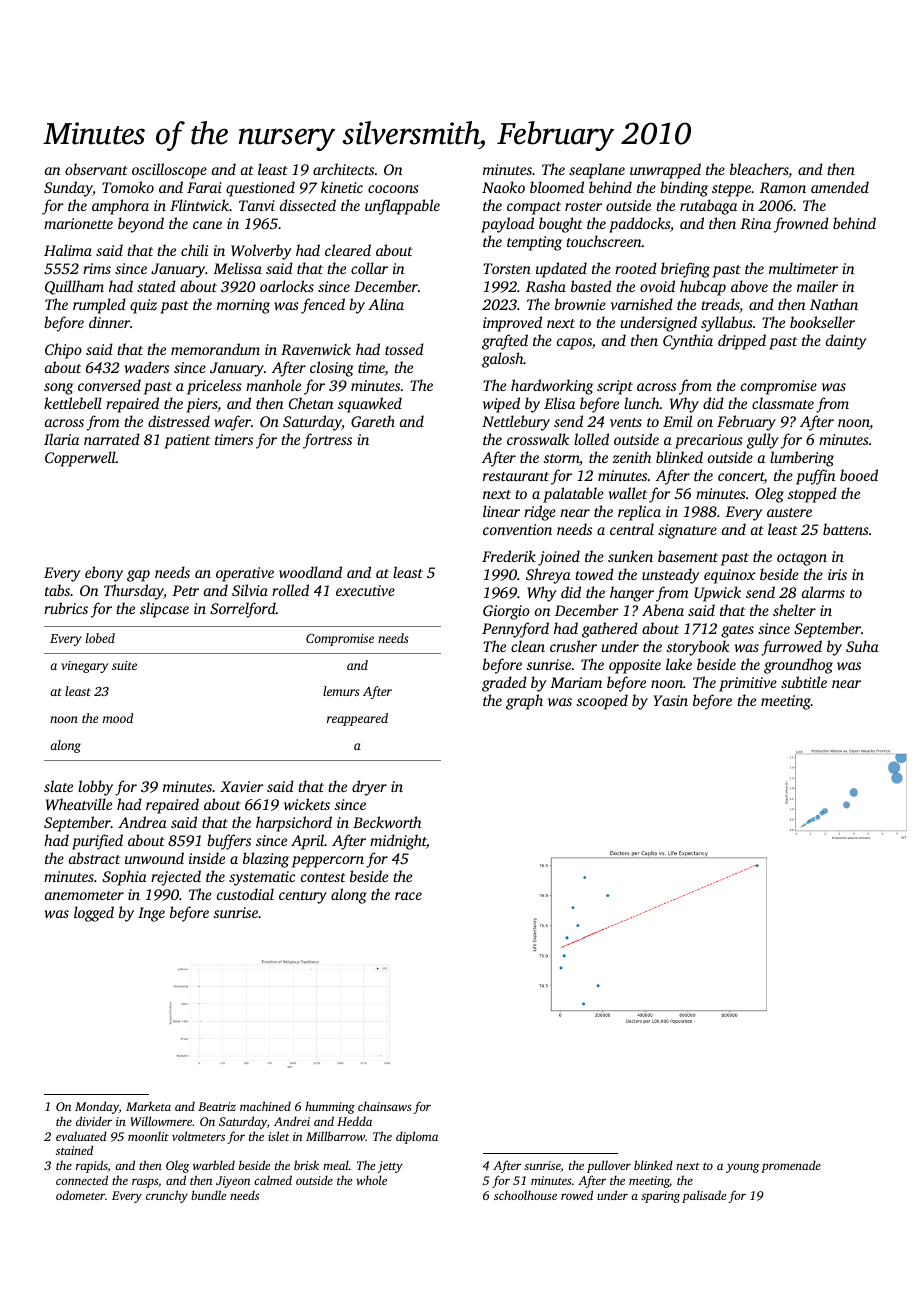 This screenshot has width=924, height=1308. Describe the element at coordinates (748, 684) in the screenshot. I see `primitive` at that location.
